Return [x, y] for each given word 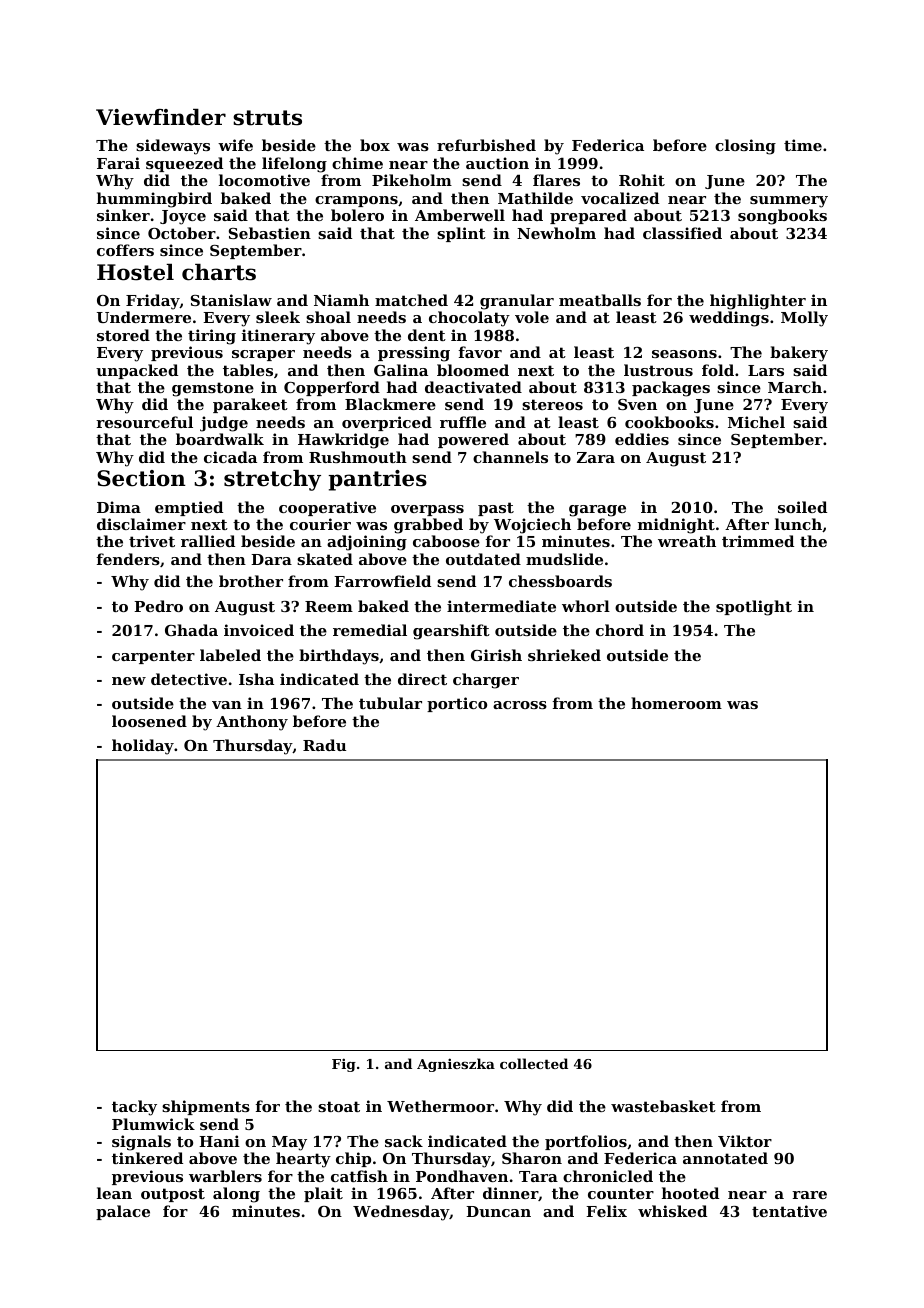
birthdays [339, 657]
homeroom [676, 703]
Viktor [745, 1141]
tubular [390, 703]
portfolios [586, 1142]
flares [556, 180]
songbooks [782, 217]
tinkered [147, 1158]
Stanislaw [231, 300]
